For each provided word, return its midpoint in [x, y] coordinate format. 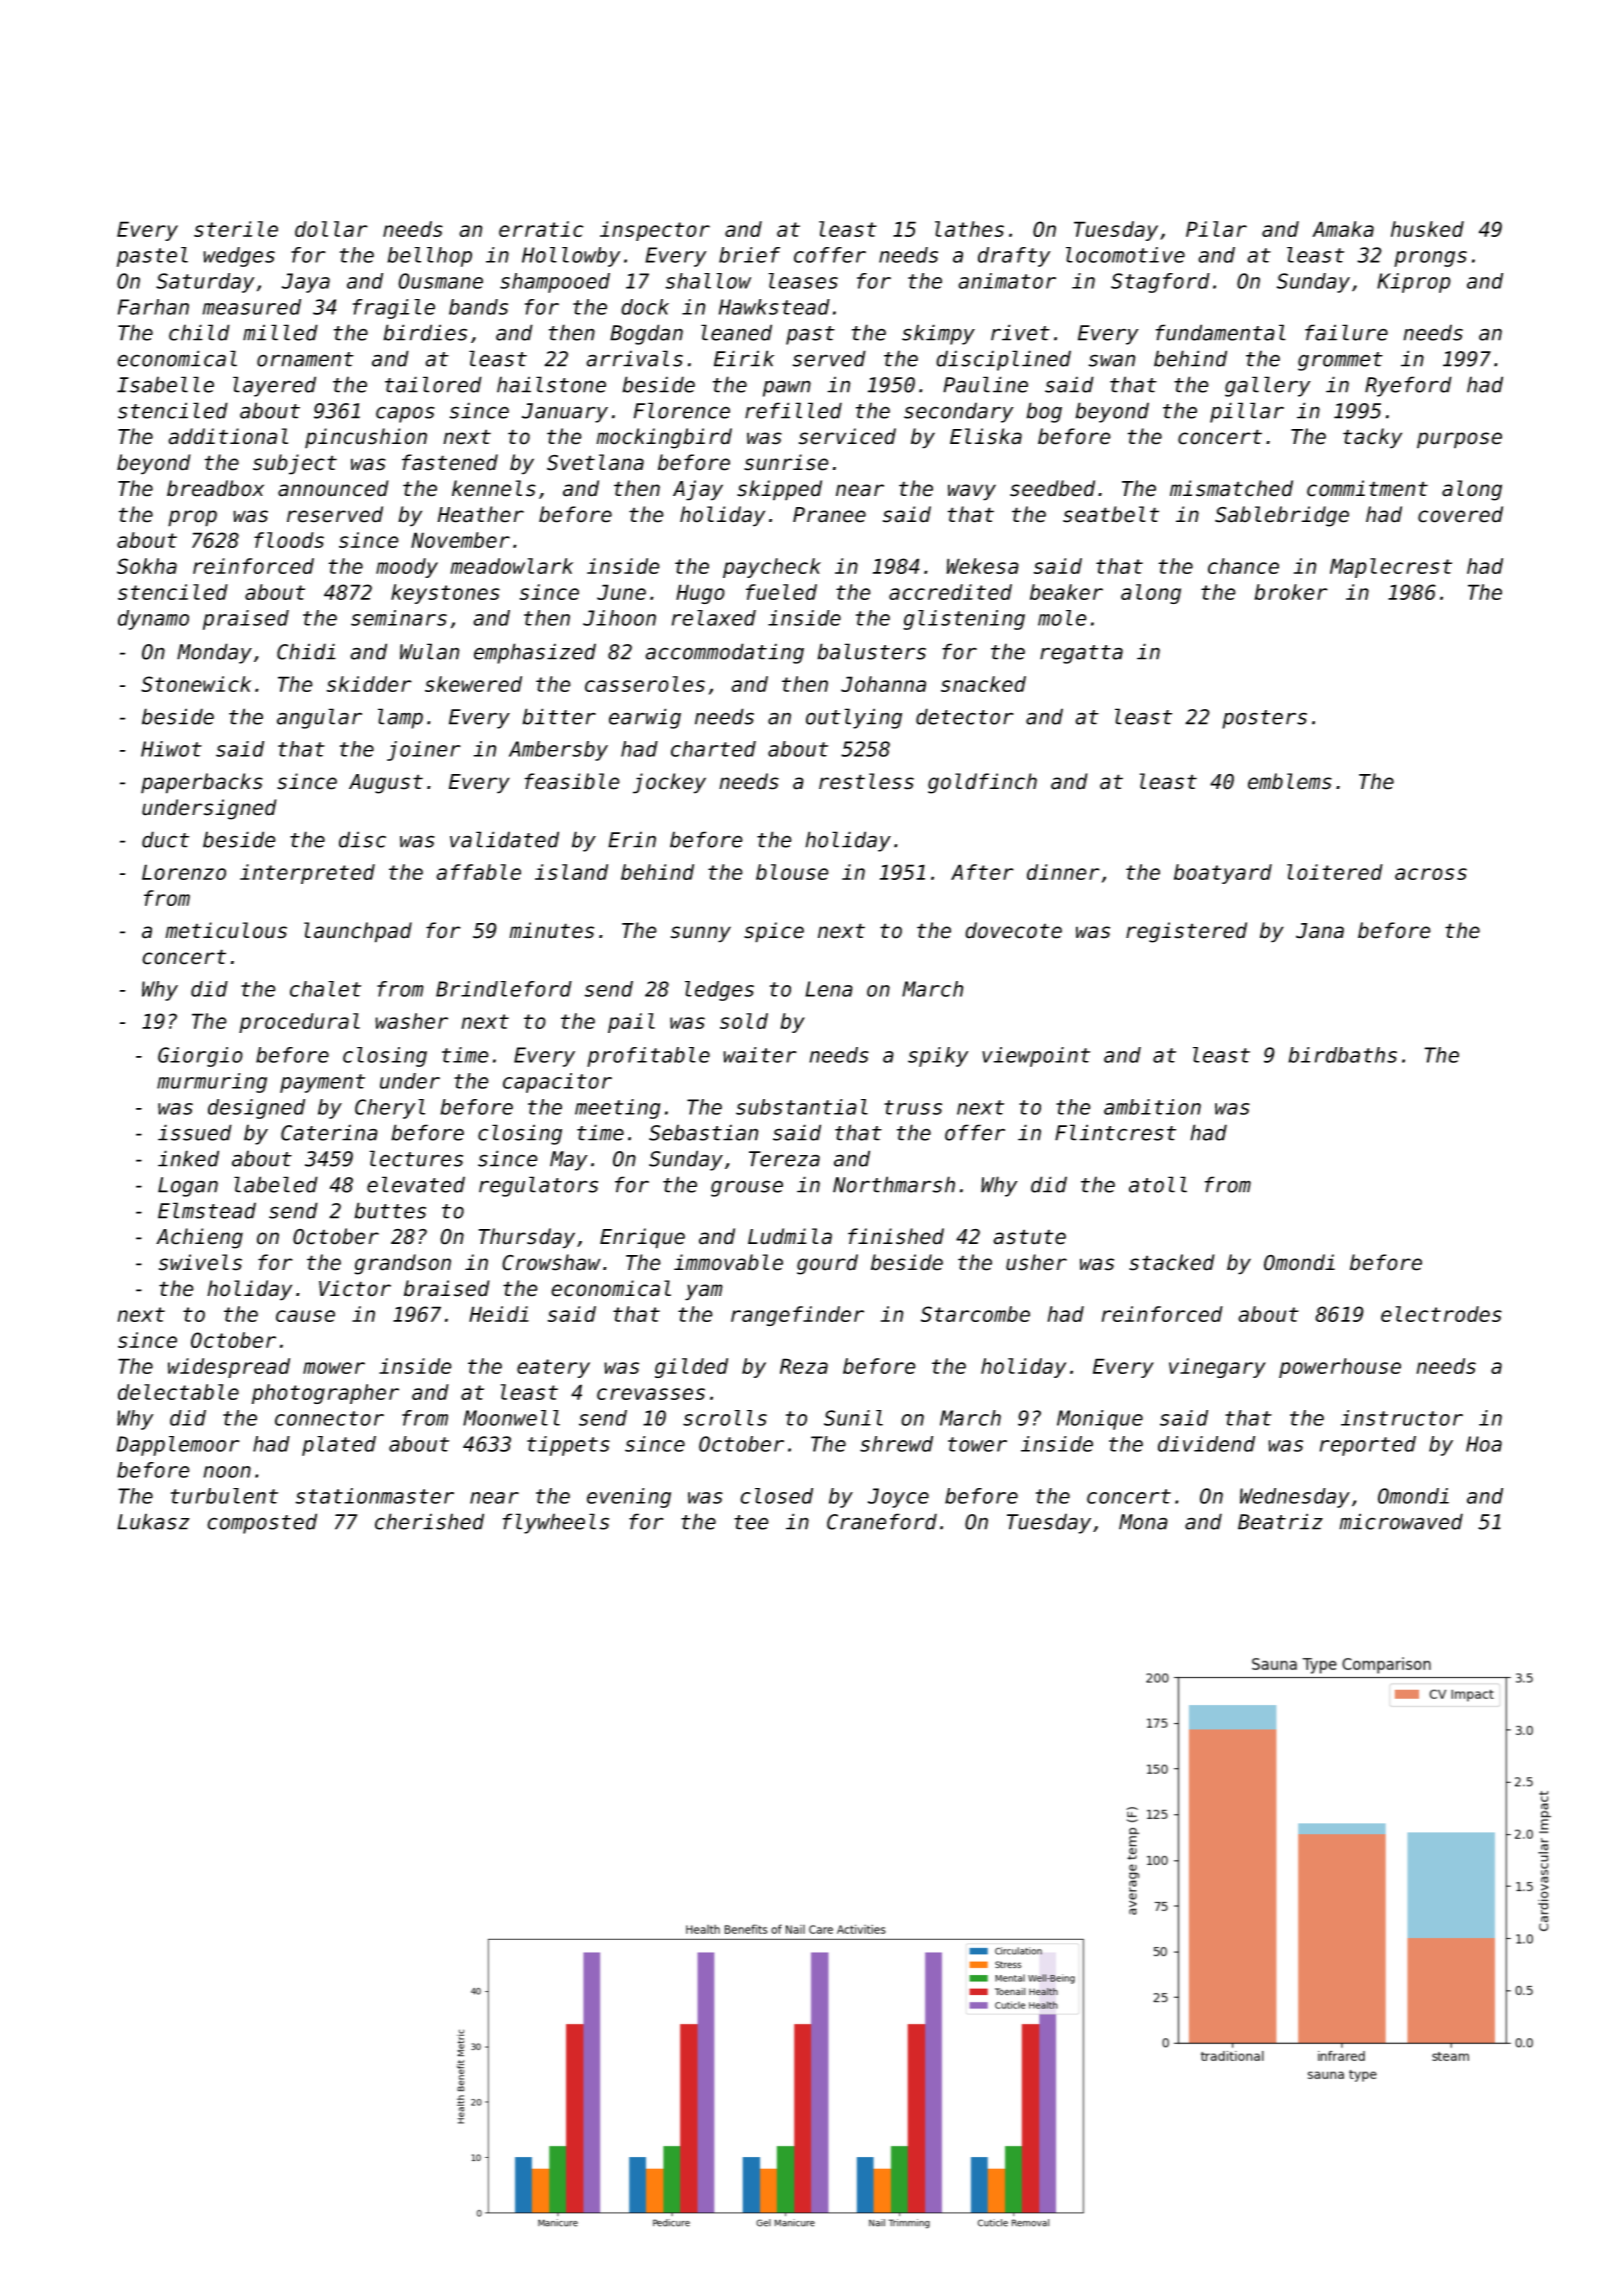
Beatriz [1280, 1521]
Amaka [1343, 229]
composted [262, 1523]
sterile [236, 229]
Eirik [744, 358]
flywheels [556, 1523]
